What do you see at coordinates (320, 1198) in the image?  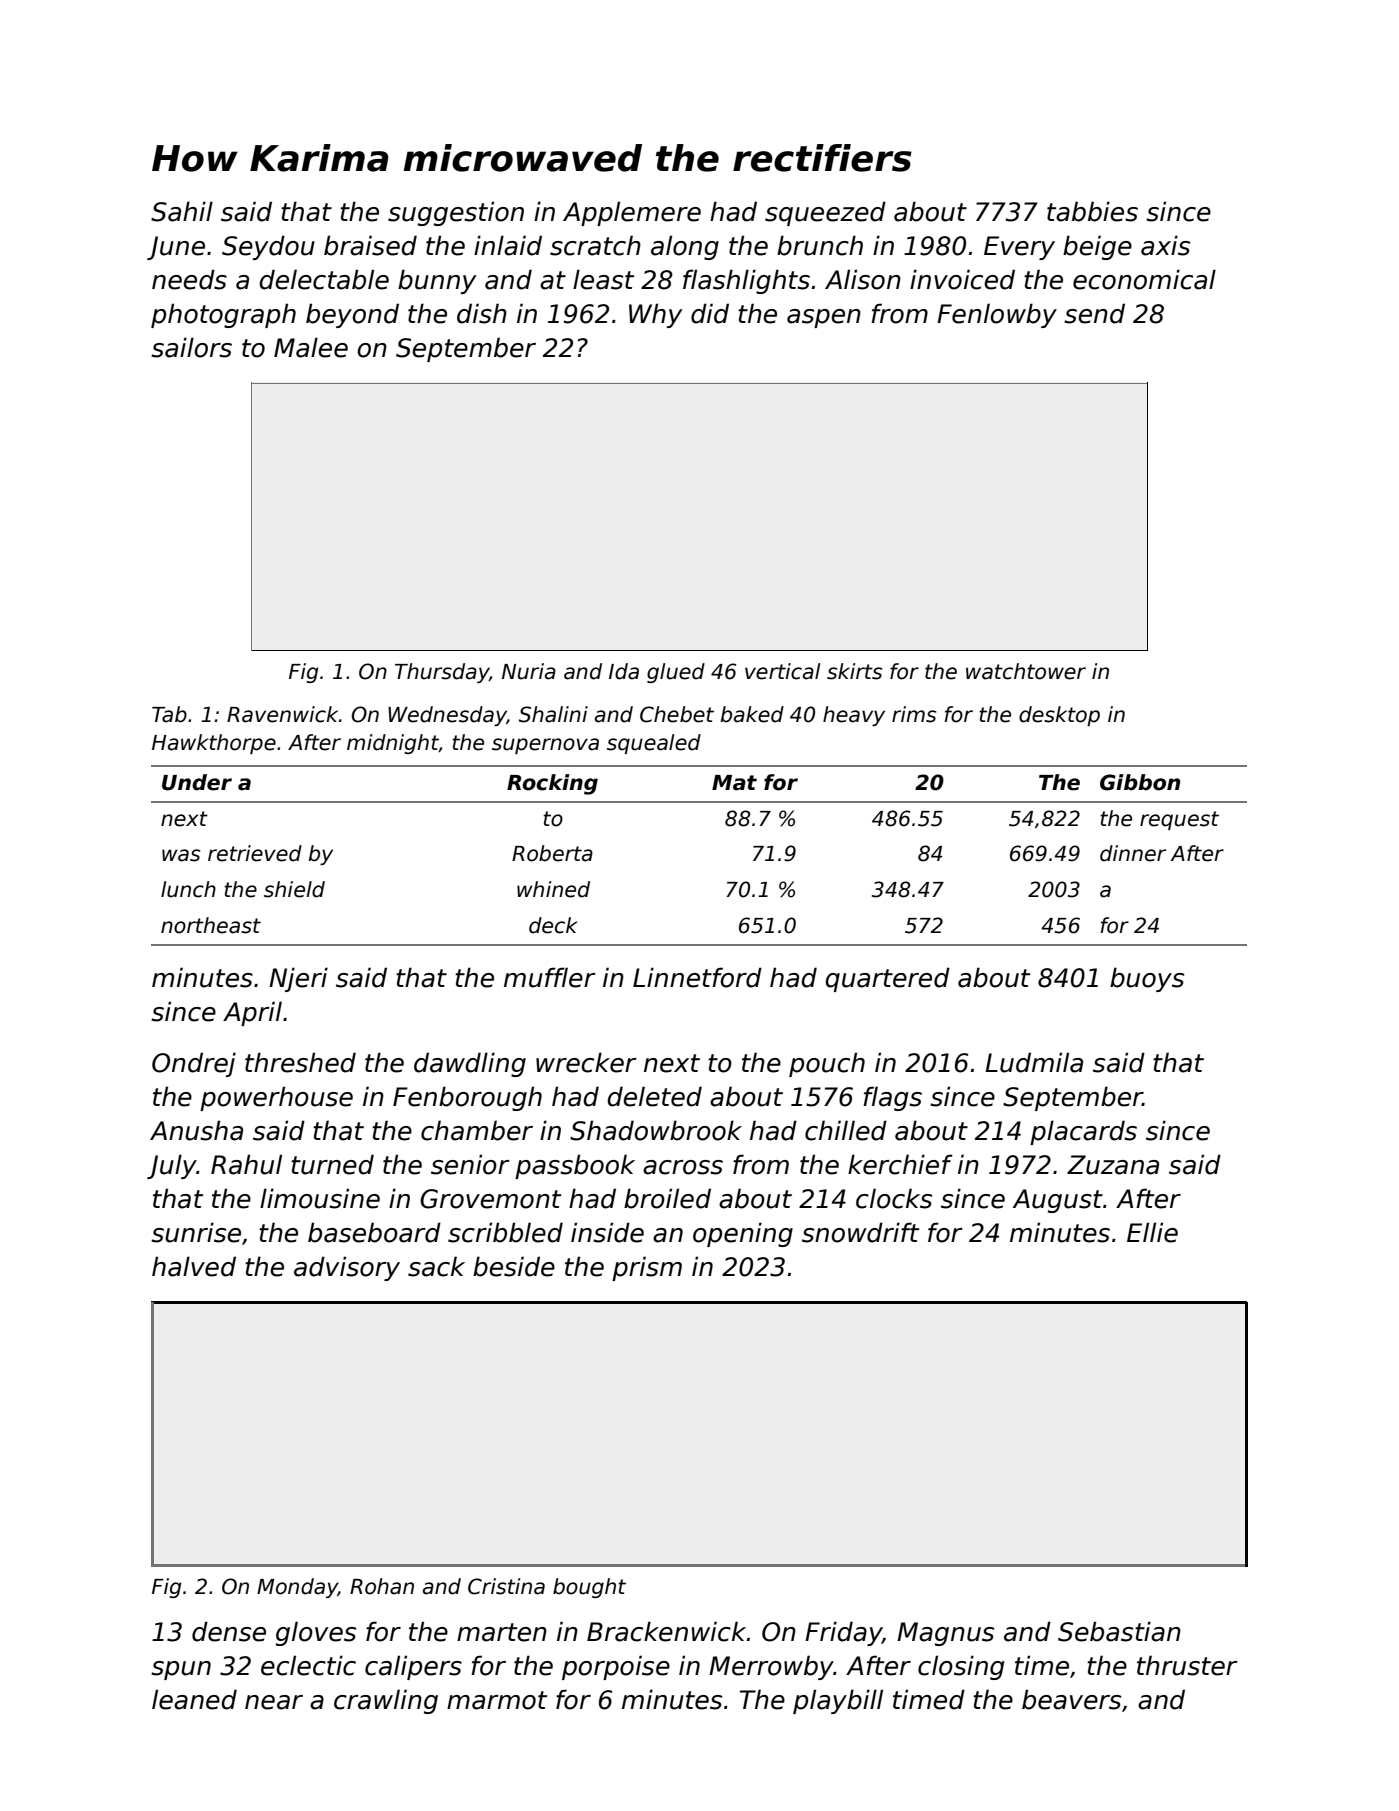 I see `limousine` at bounding box center [320, 1198].
